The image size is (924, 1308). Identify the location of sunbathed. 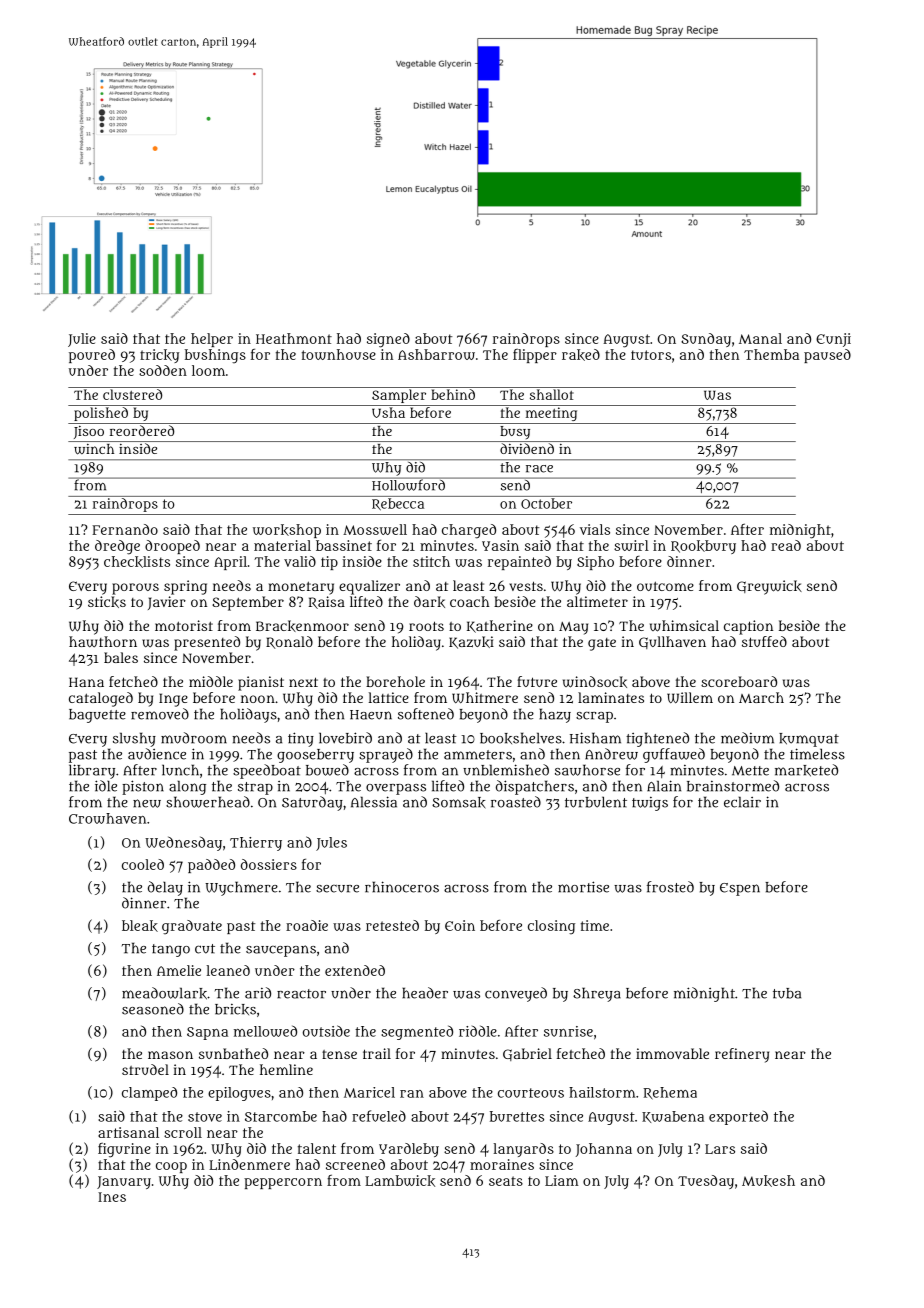
(233, 1053).
